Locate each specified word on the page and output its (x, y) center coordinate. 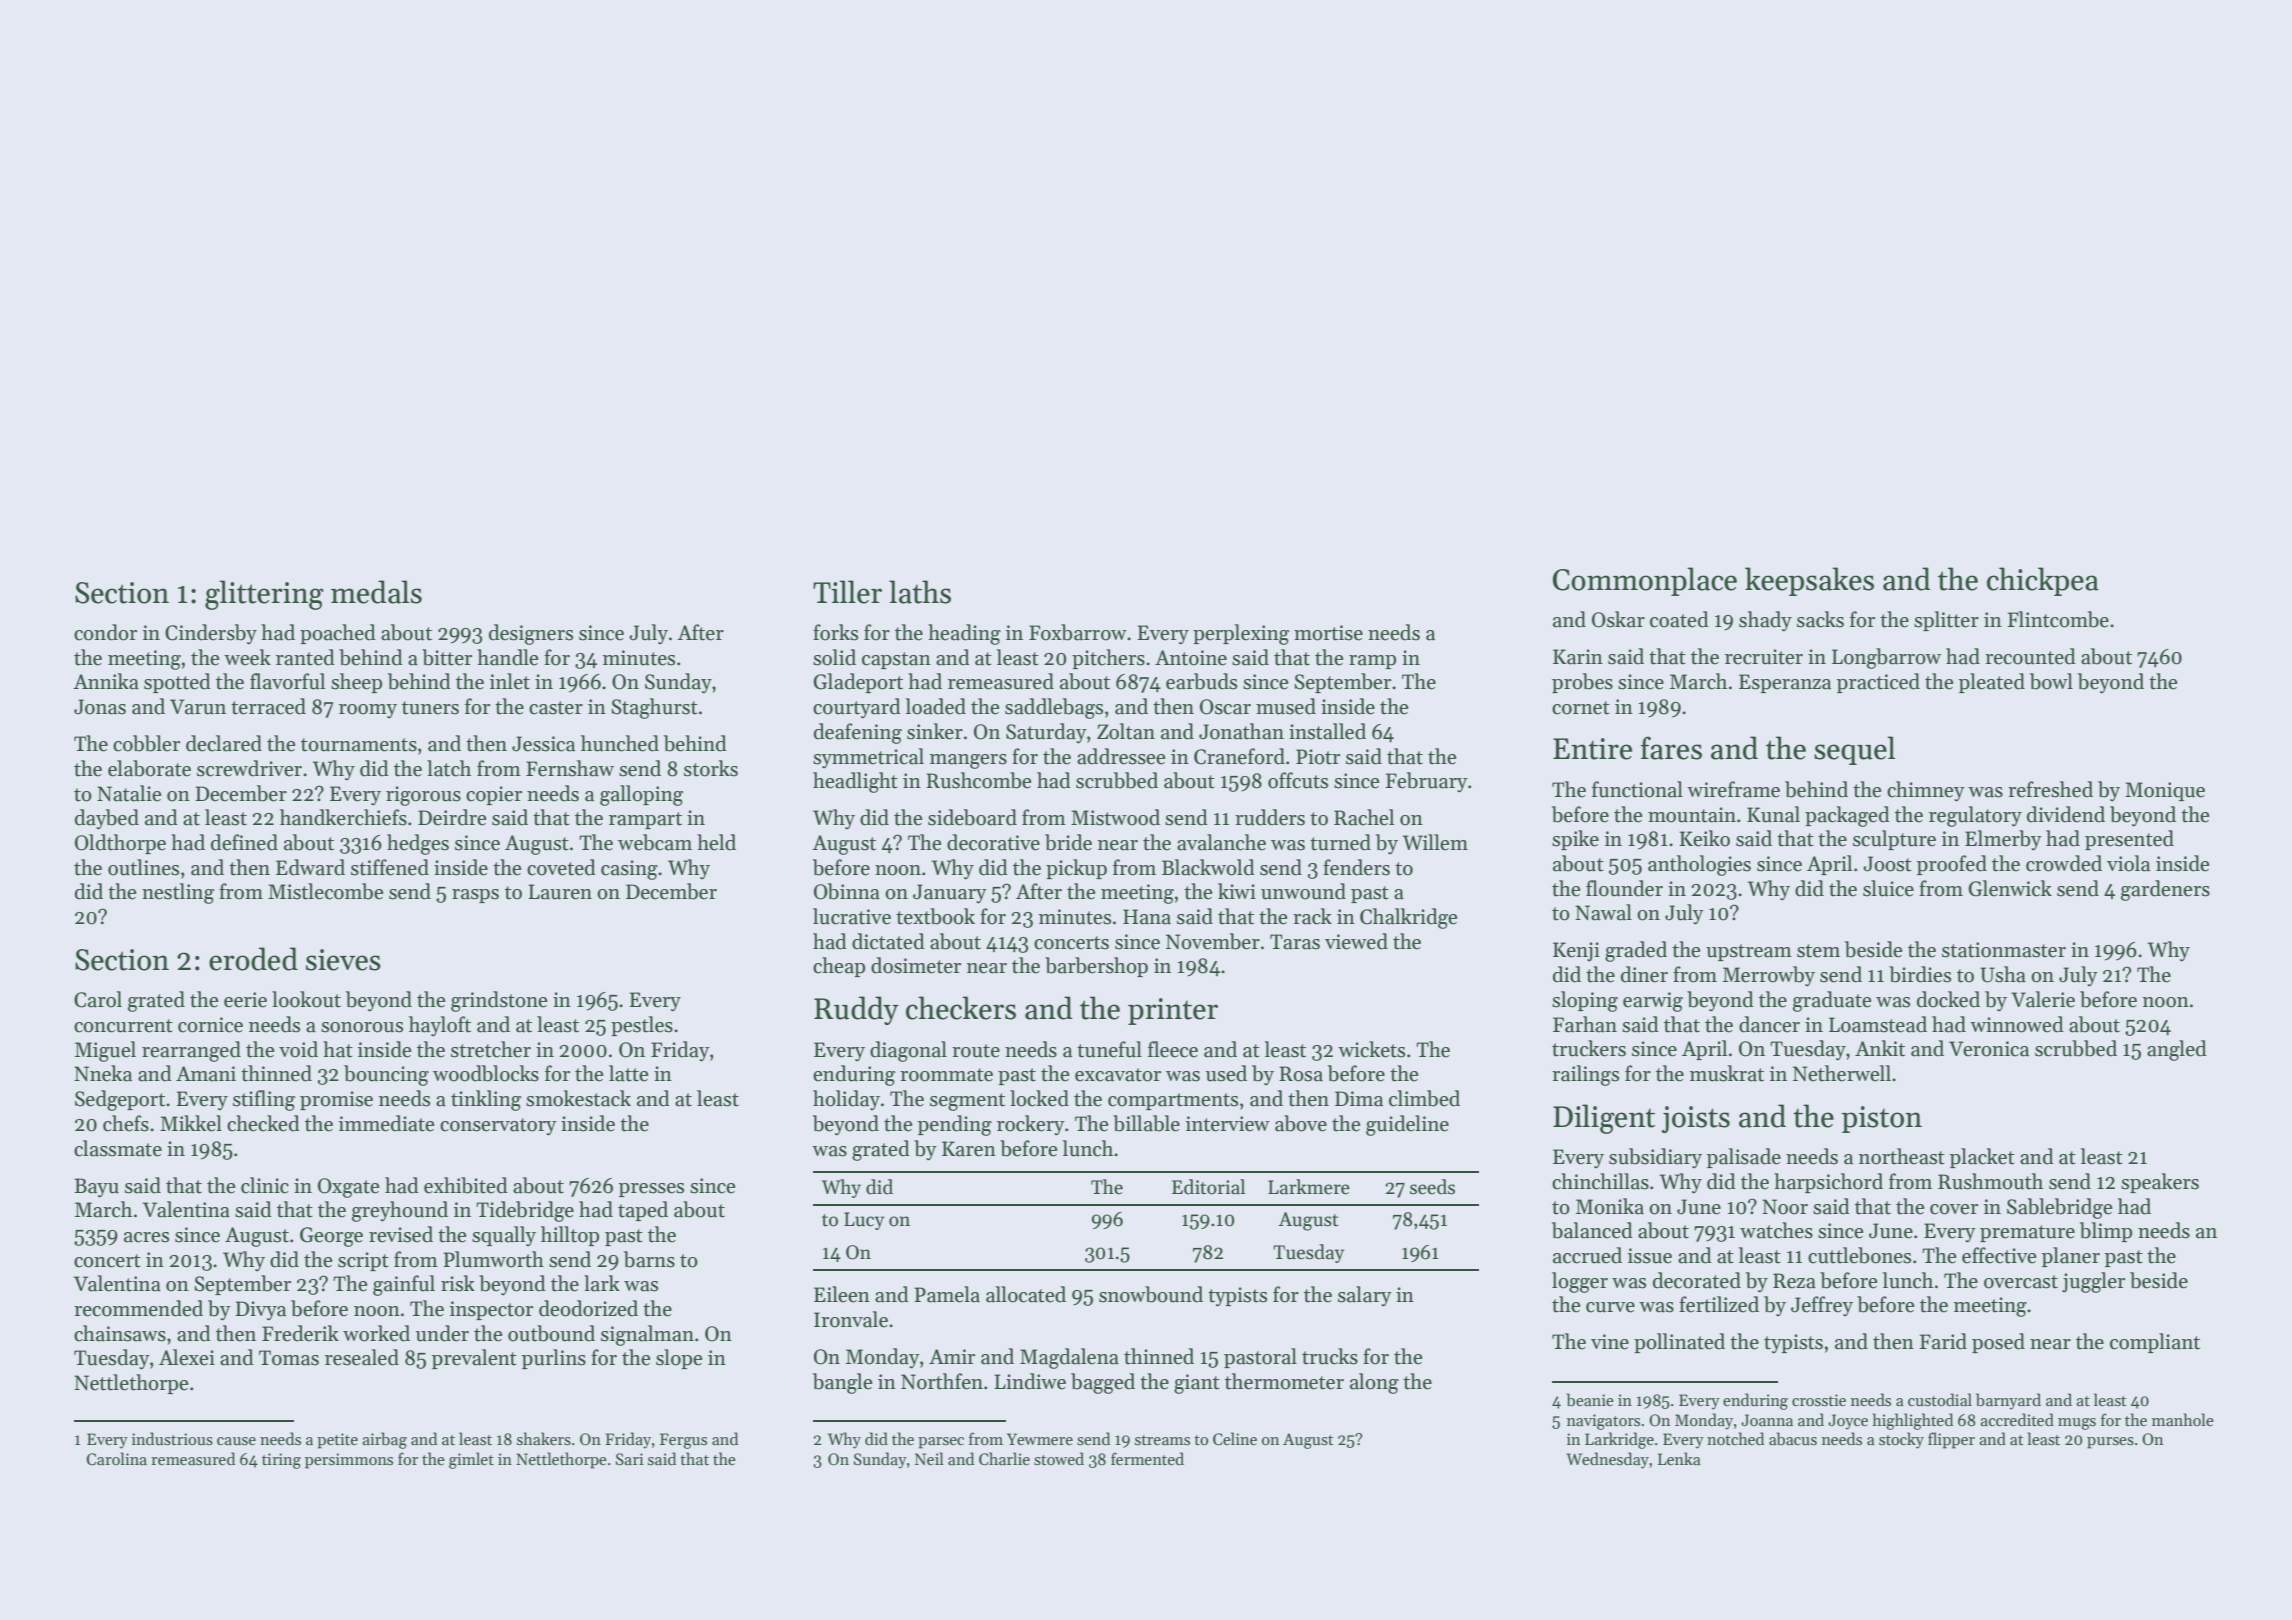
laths (920, 592)
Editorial (1208, 1187)
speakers (2160, 1183)
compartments (1173, 1101)
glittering (264, 595)
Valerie (2043, 999)
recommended (138, 1308)
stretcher (491, 1049)
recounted (2030, 656)
